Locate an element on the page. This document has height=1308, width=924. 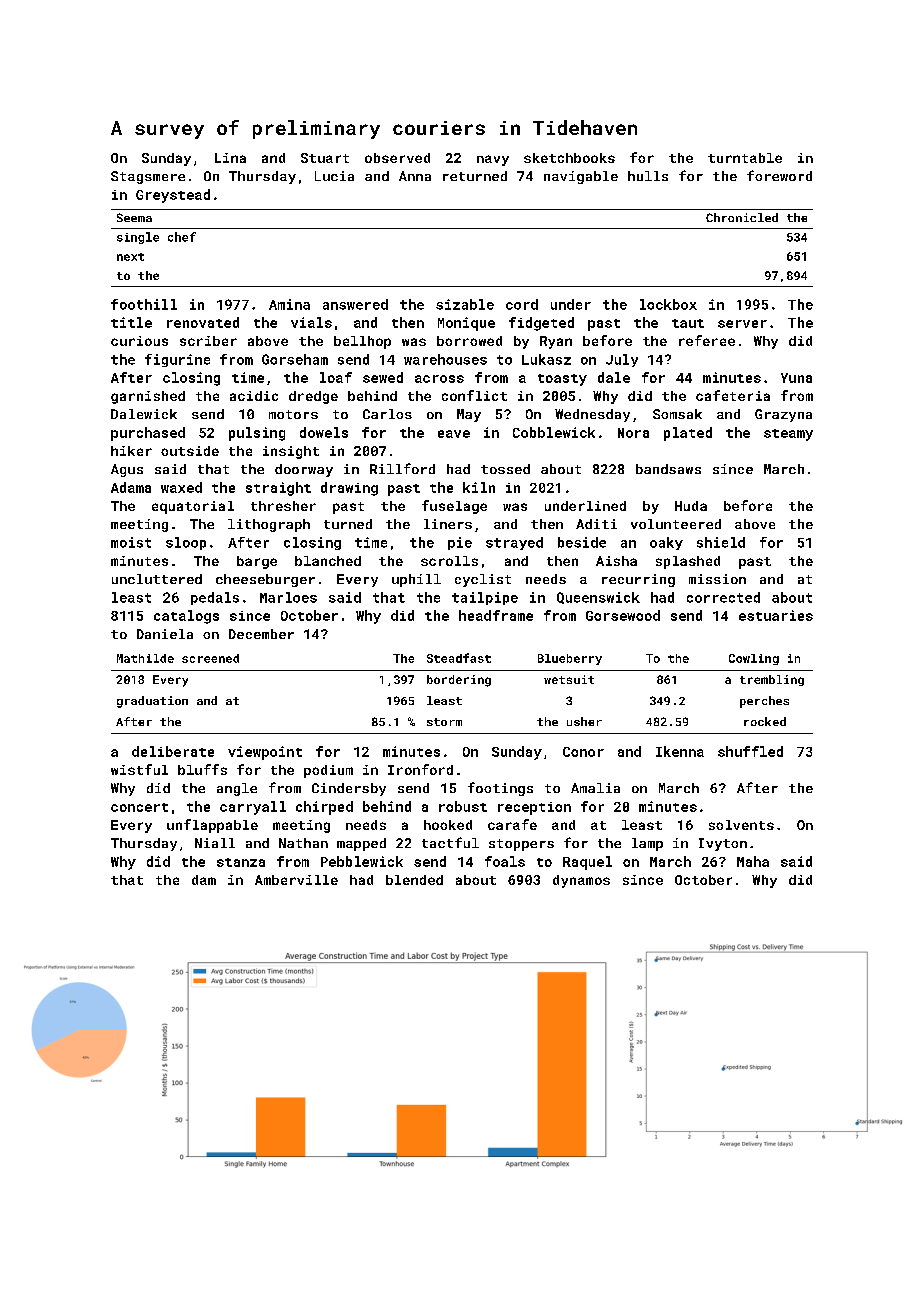
borrowed is located at coordinates (469, 341).
